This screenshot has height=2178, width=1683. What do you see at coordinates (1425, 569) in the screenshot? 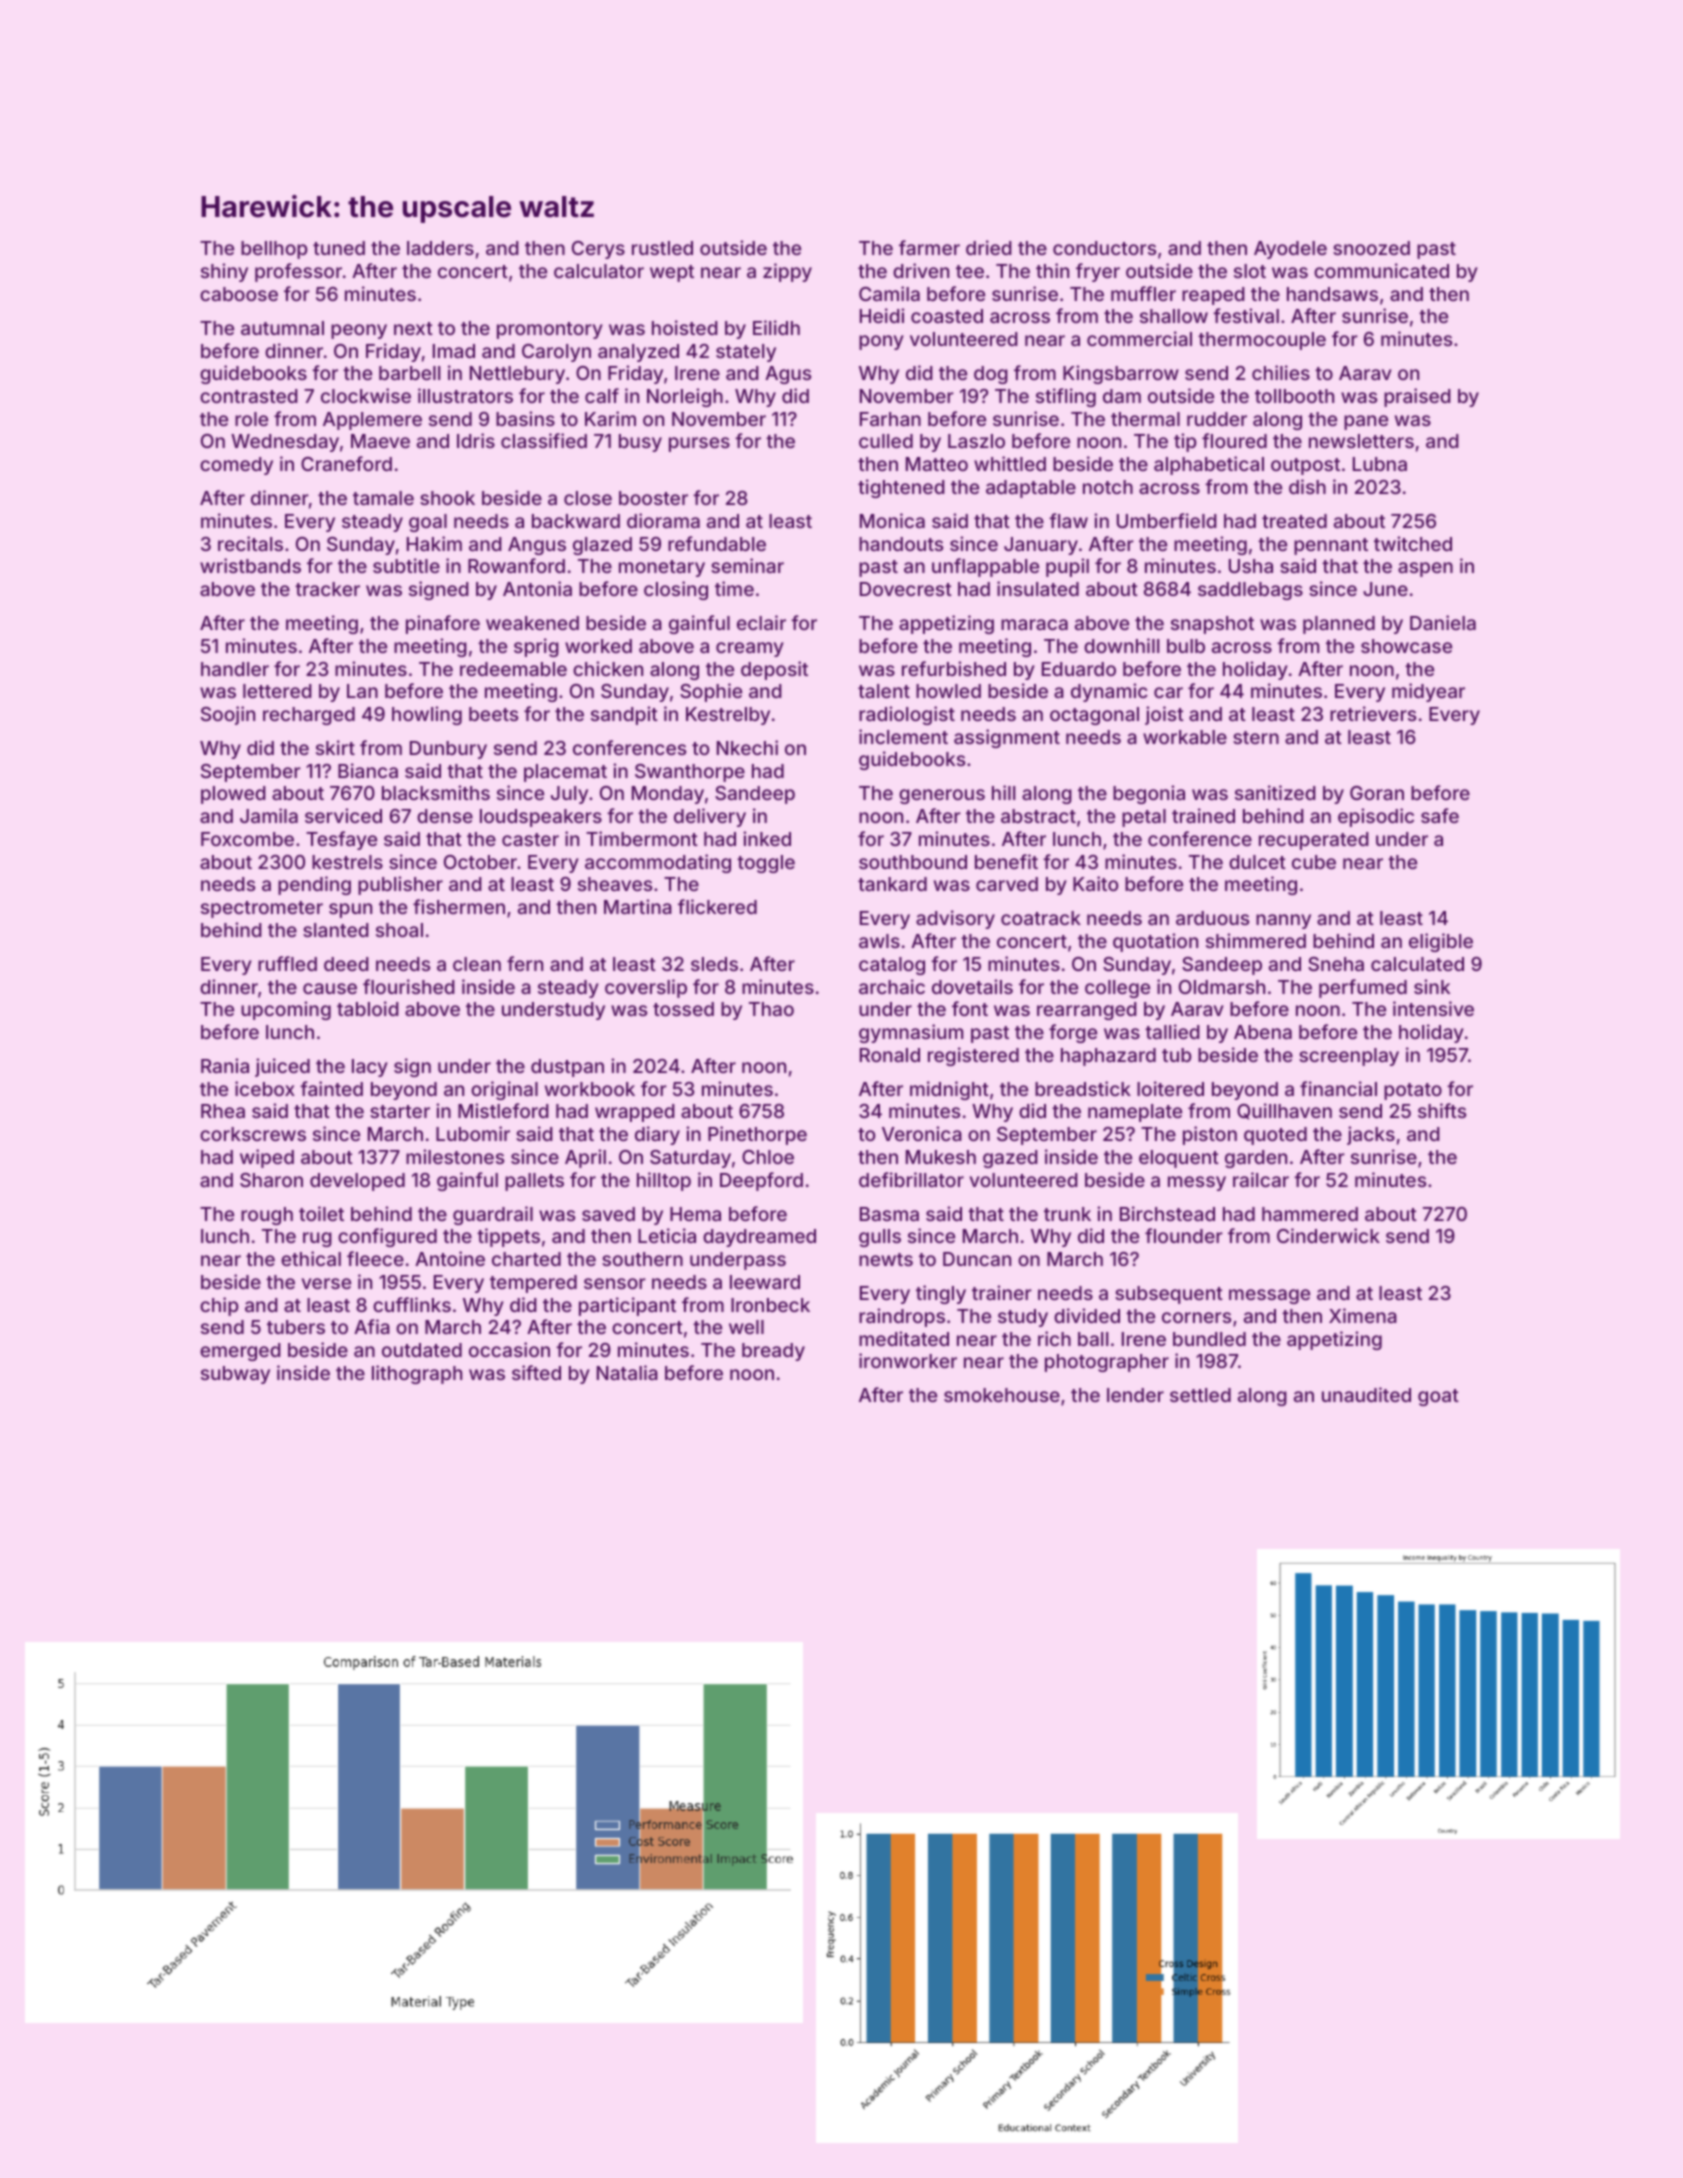
I see `aspen` at bounding box center [1425, 569].
